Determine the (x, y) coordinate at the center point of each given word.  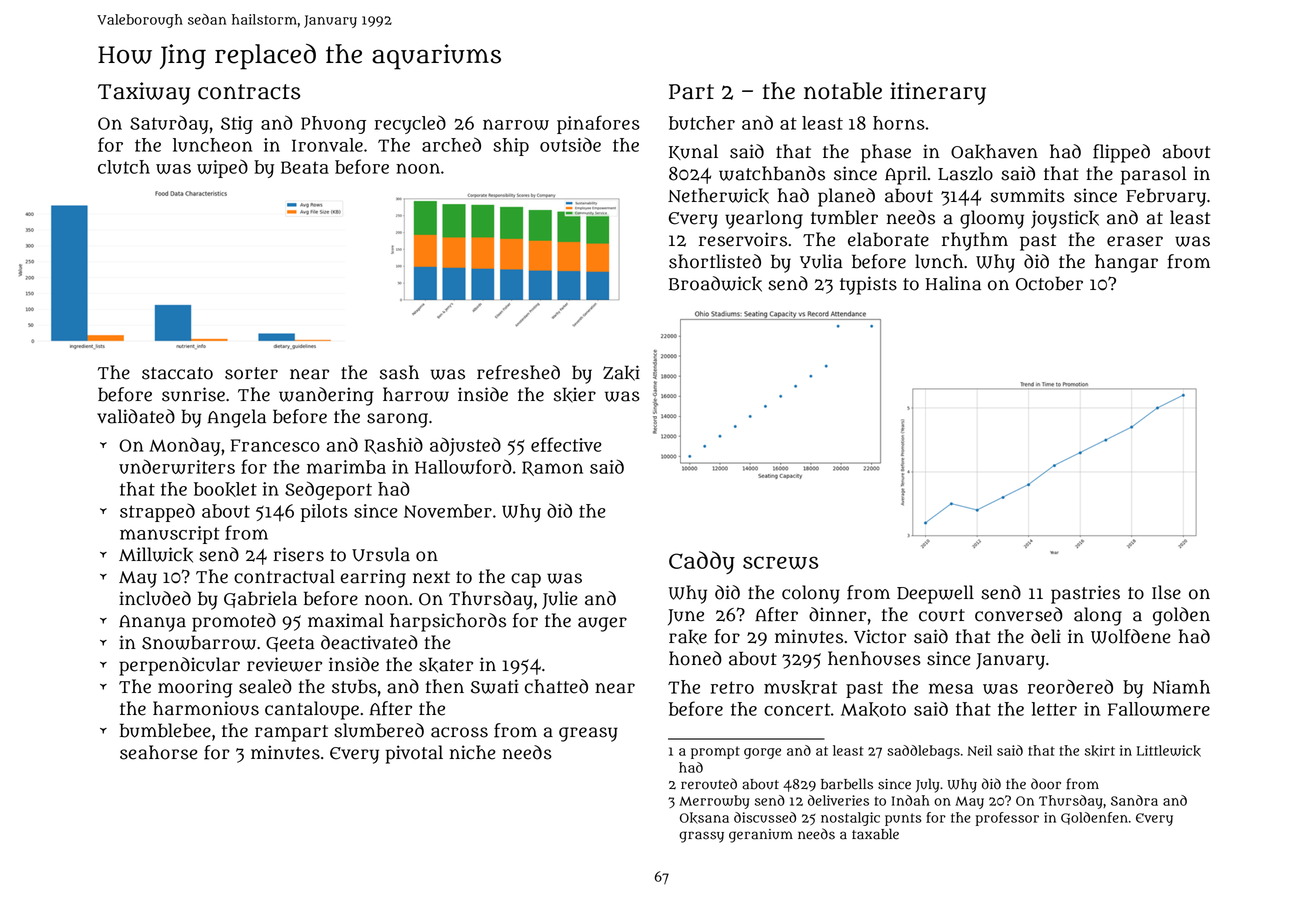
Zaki (621, 373)
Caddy (702, 562)
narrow (516, 124)
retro (732, 687)
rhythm (975, 241)
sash (399, 372)
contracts (249, 92)
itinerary (938, 93)
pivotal (414, 754)
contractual (284, 576)
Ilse (1166, 592)
